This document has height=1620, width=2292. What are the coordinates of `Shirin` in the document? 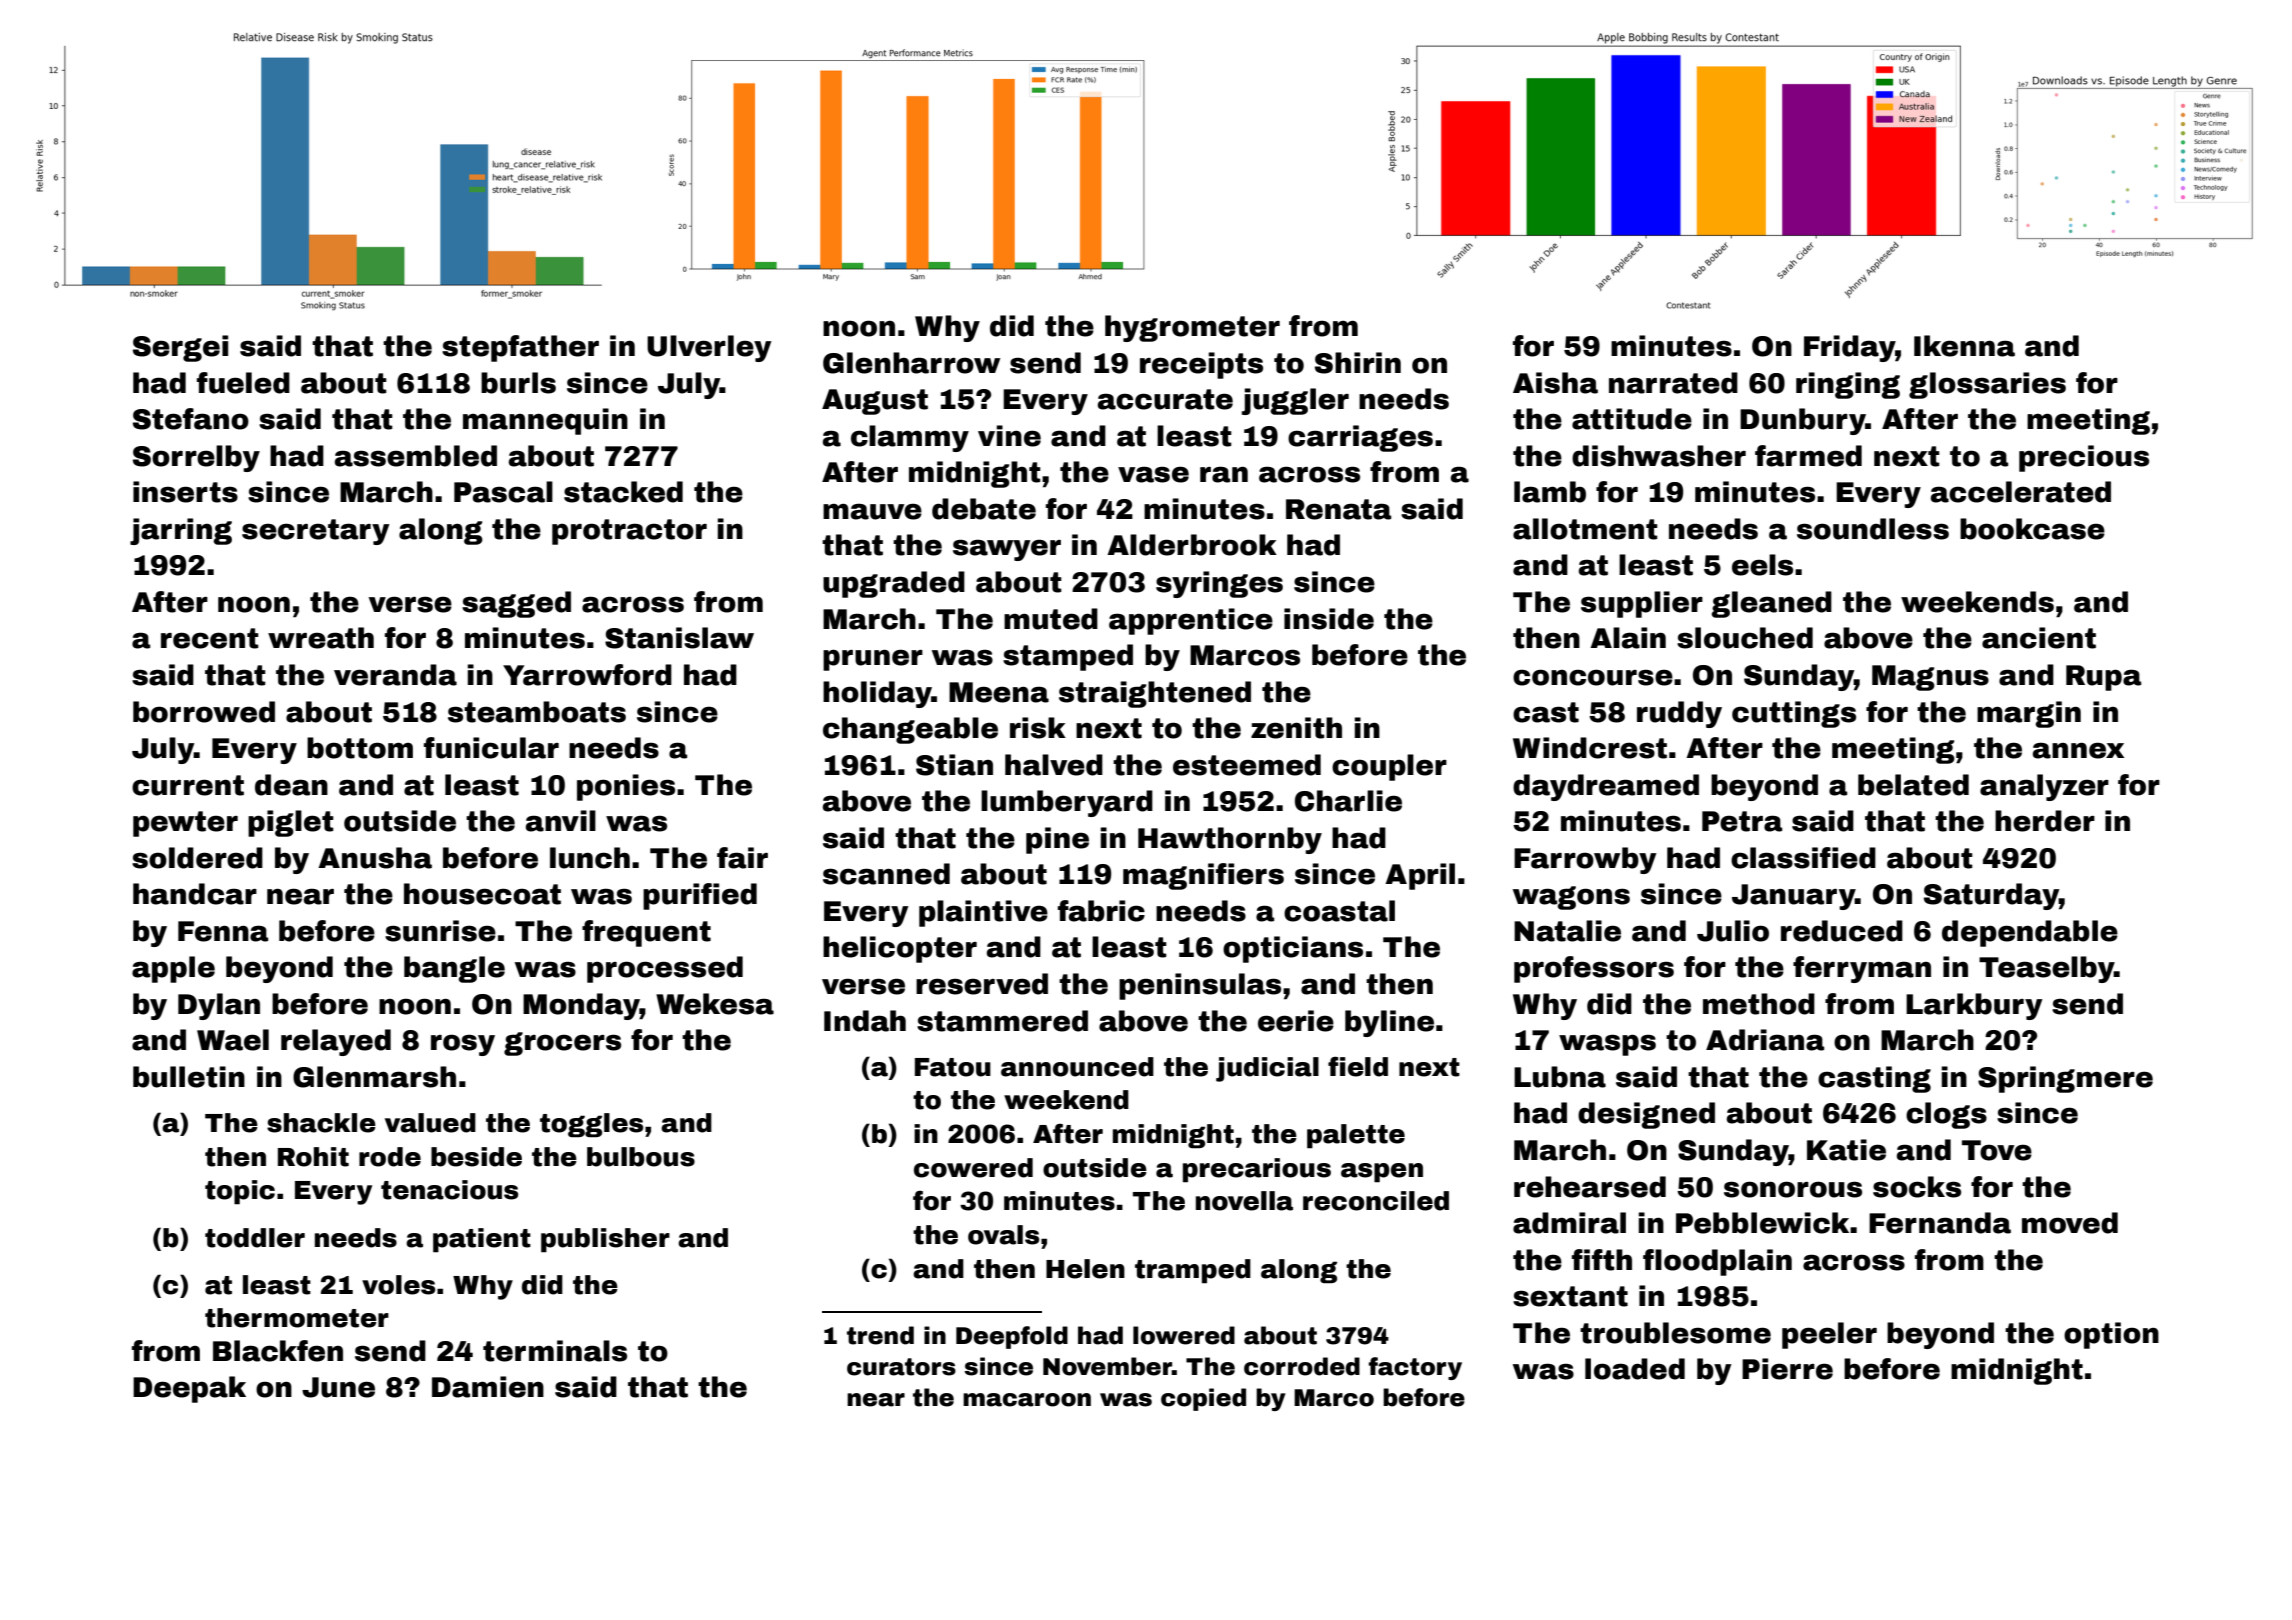 It's located at (1358, 363).
